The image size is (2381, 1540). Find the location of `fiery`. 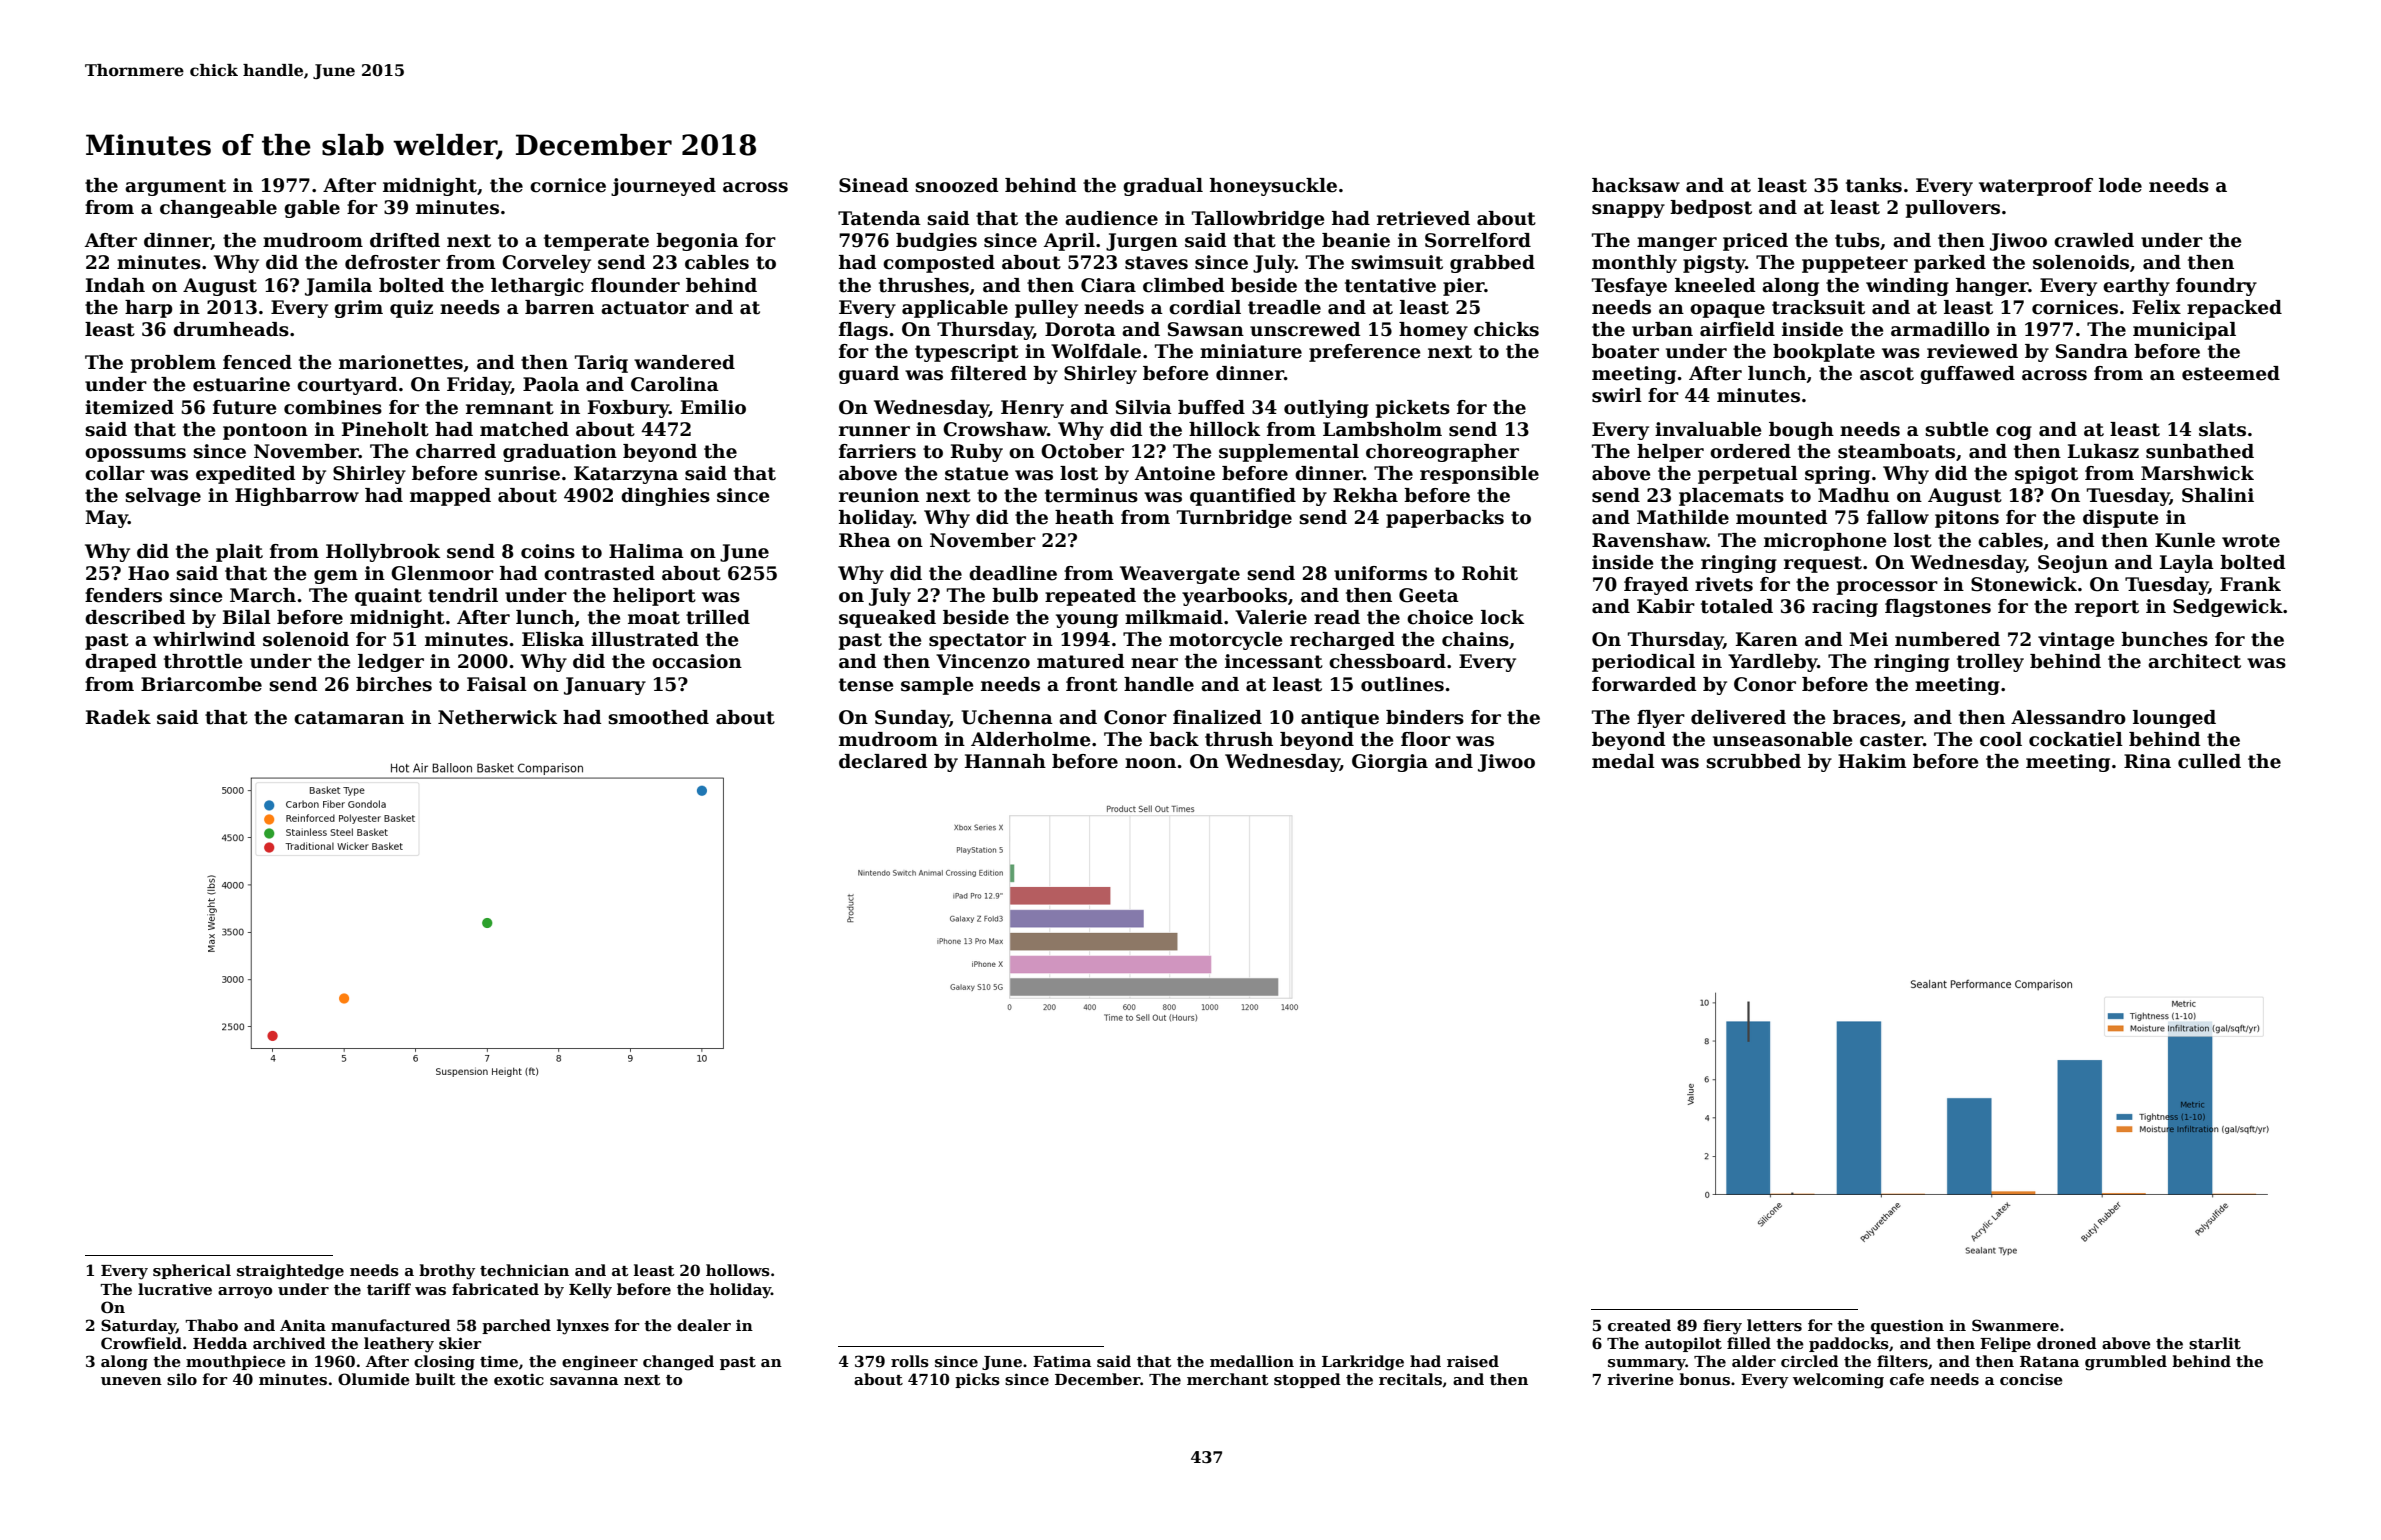

fiery is located at coordinates (1722, 1327).
